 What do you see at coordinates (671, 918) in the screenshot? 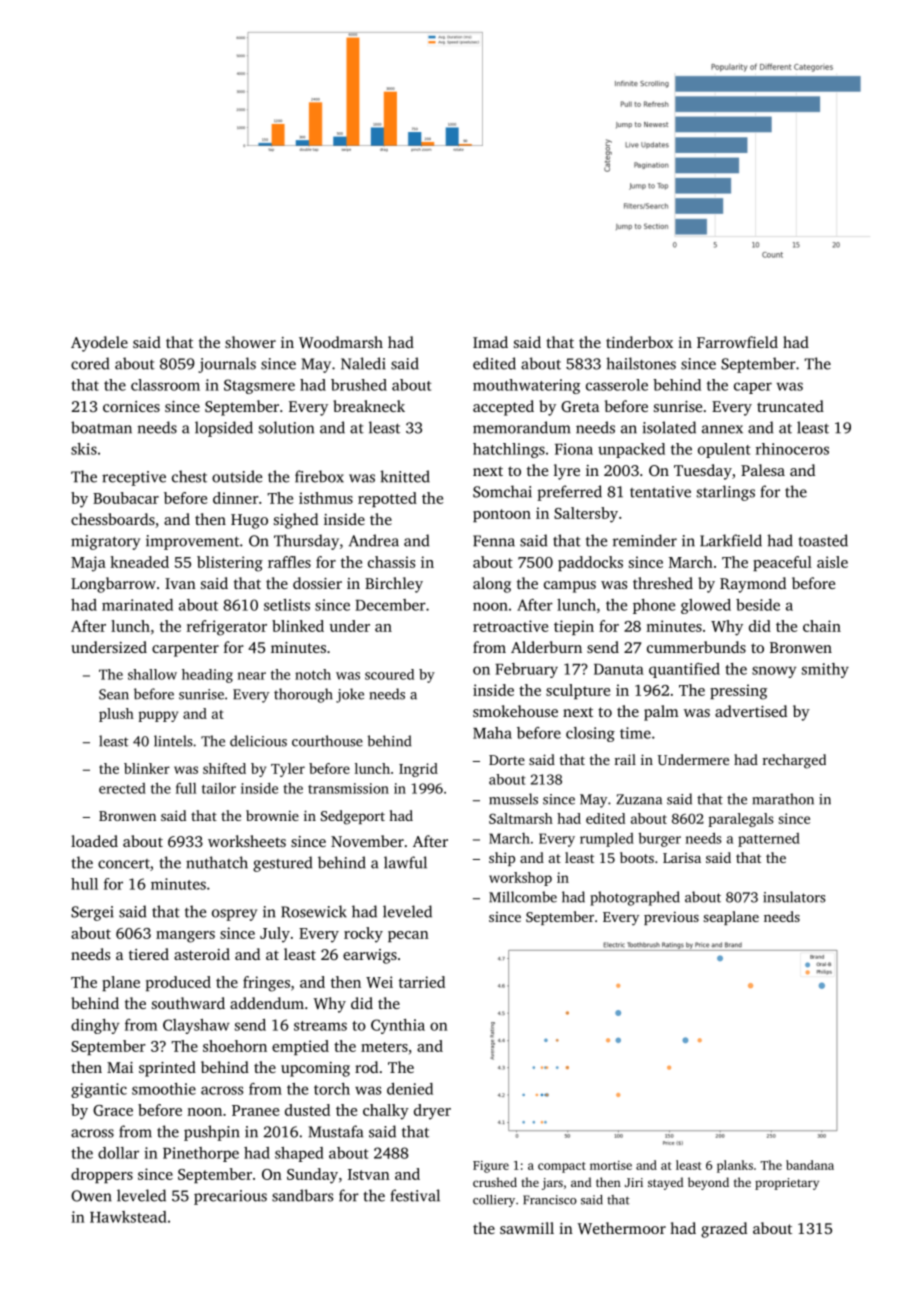
I see `previous` at bounding box center [671, 918].
